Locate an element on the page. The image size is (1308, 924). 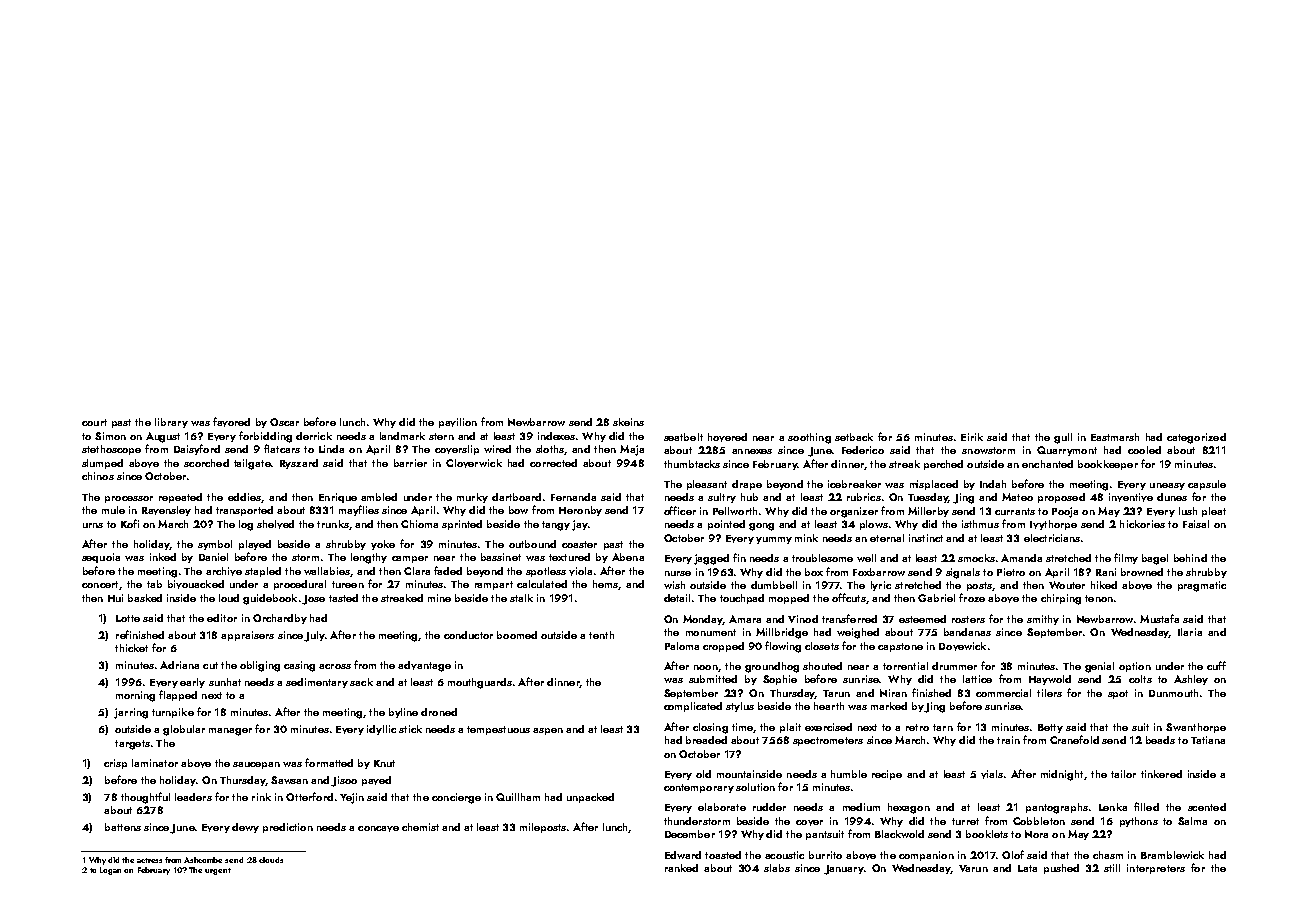
favored is located at coordinates (231, 422).
